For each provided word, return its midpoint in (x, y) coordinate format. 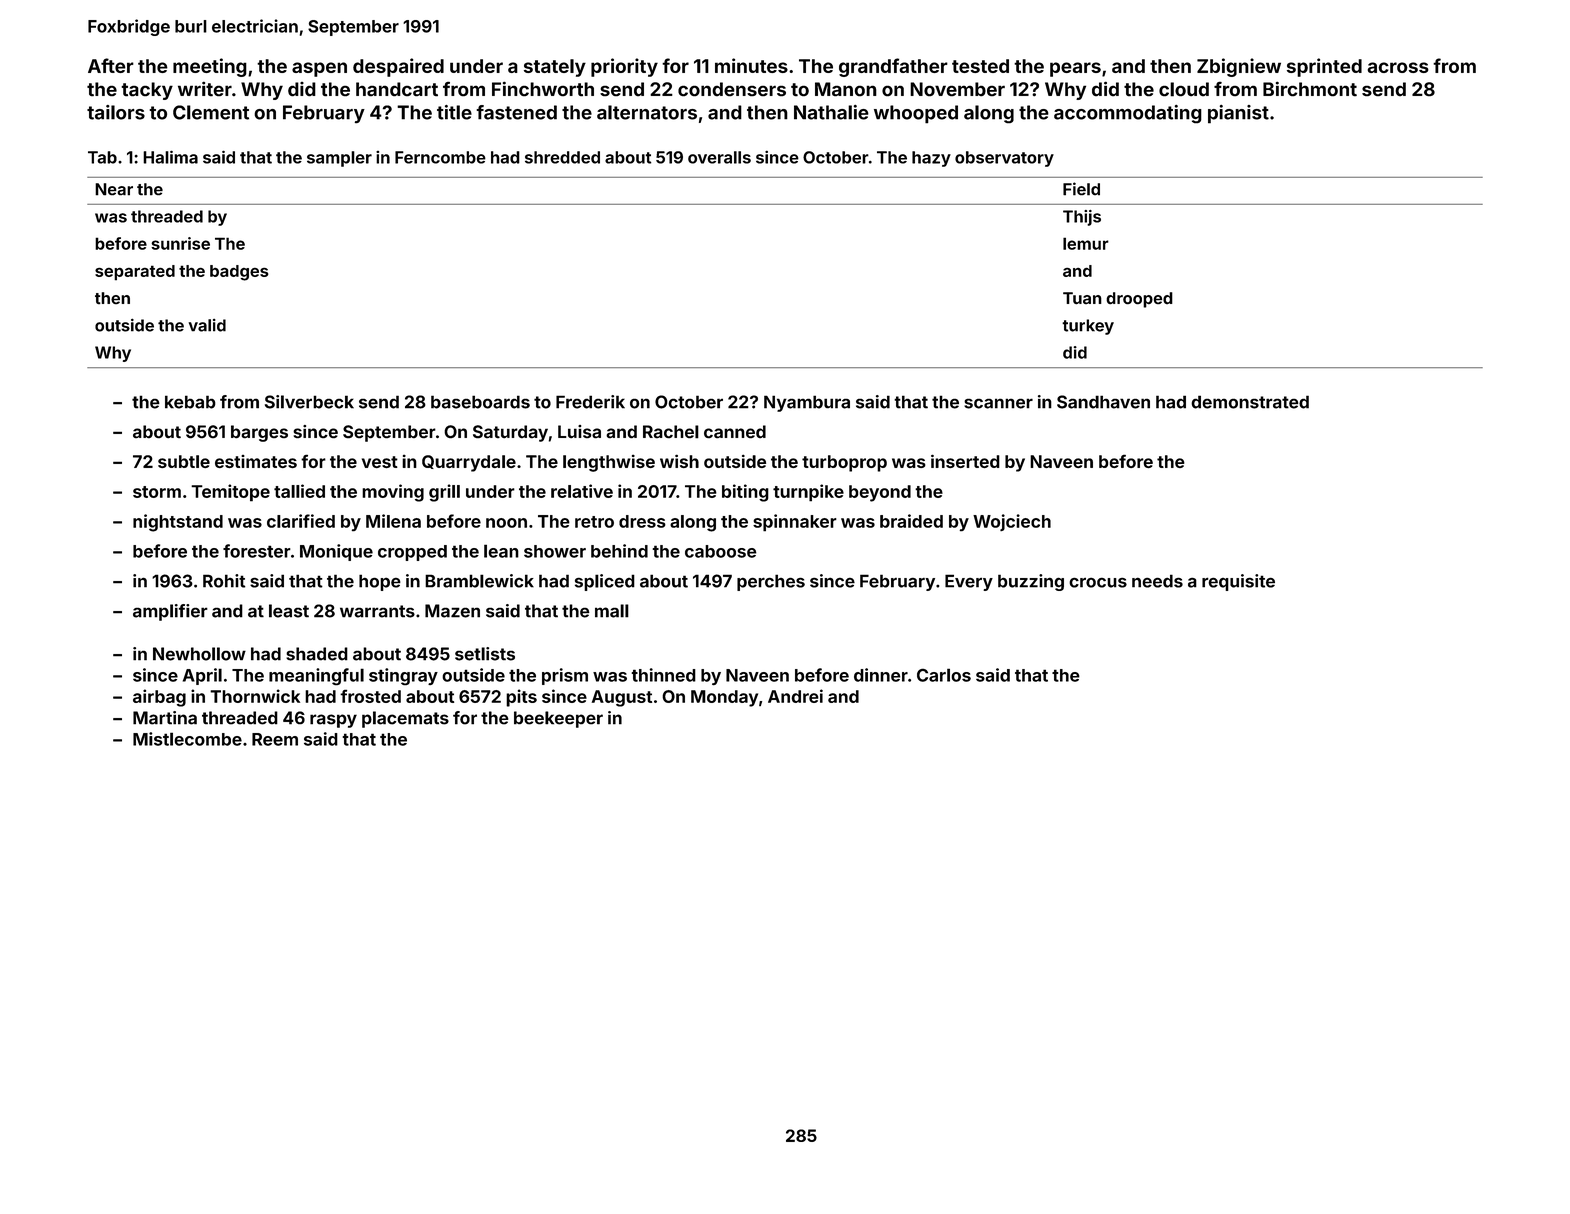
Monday (724, 698)
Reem (275, 739)
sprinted (1324, 67)
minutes (751, 65)
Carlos (944, 675)
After (111, 65)
